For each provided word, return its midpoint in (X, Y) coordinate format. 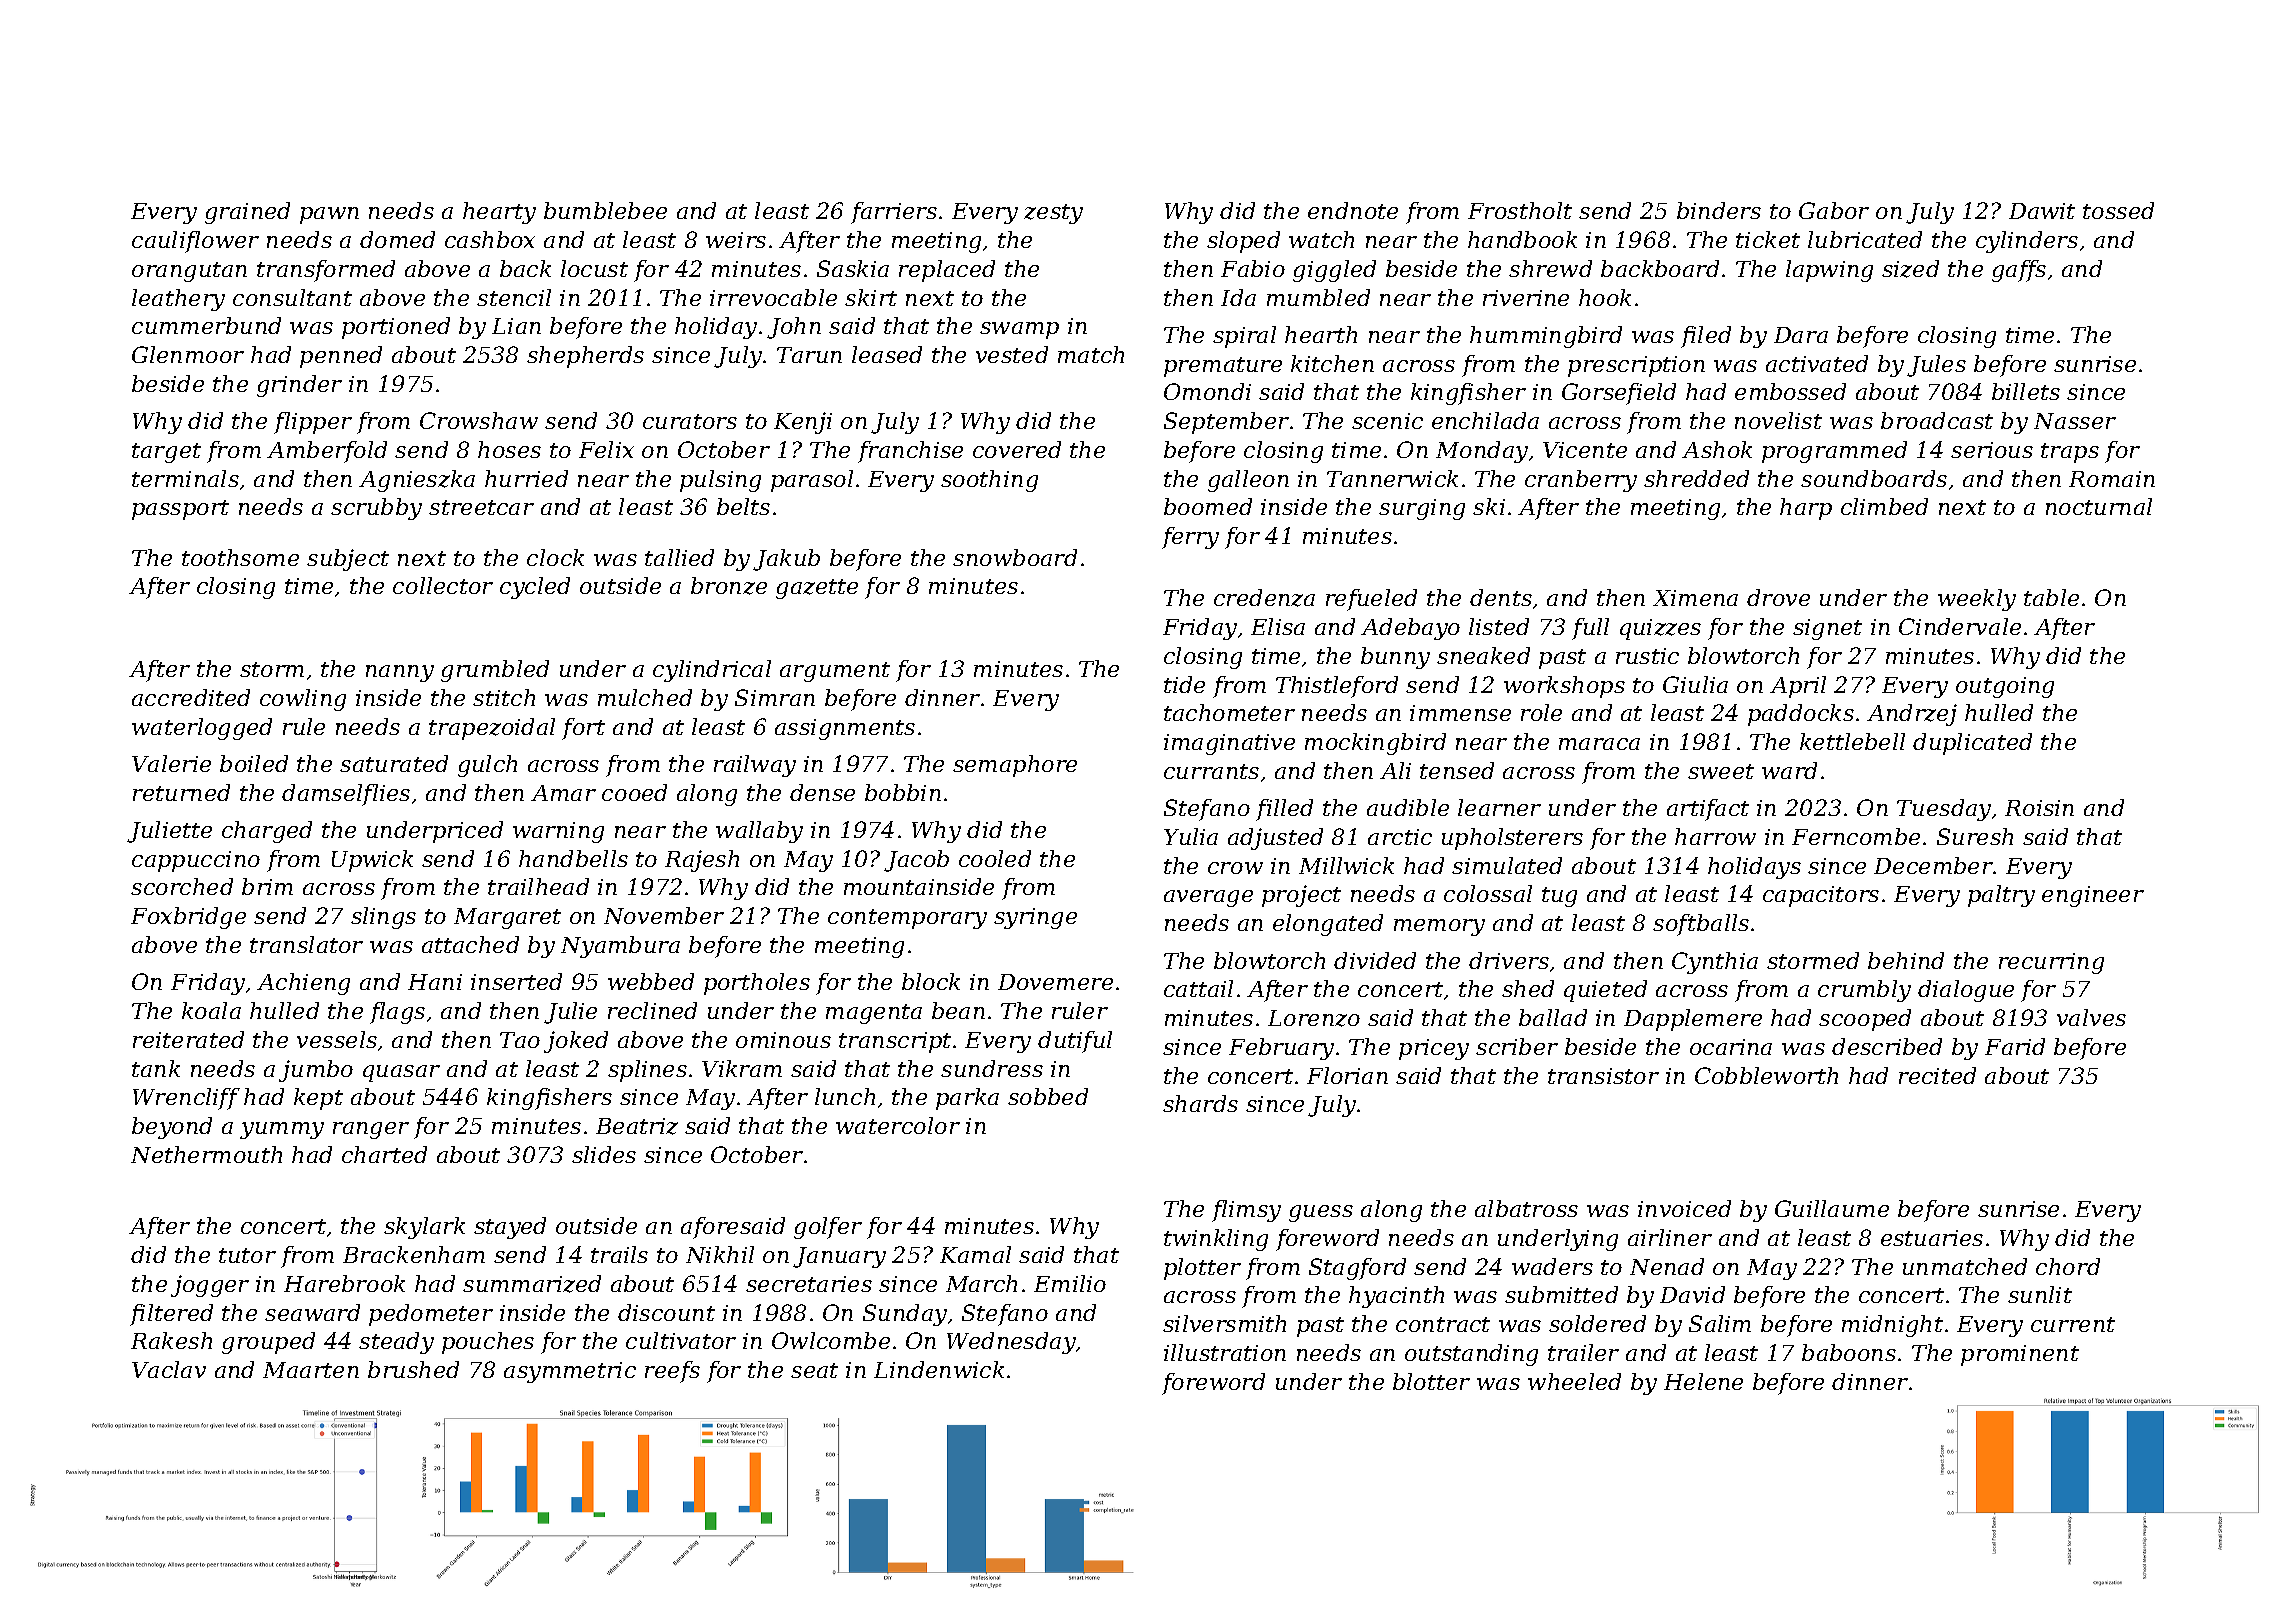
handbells (573, 858)
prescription (1636, 366)
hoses (509, 449)
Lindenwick (939, 1369)
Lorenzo (1314, 1018)
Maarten (311, 1370)
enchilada (1485, 420)
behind (1906, 960)
